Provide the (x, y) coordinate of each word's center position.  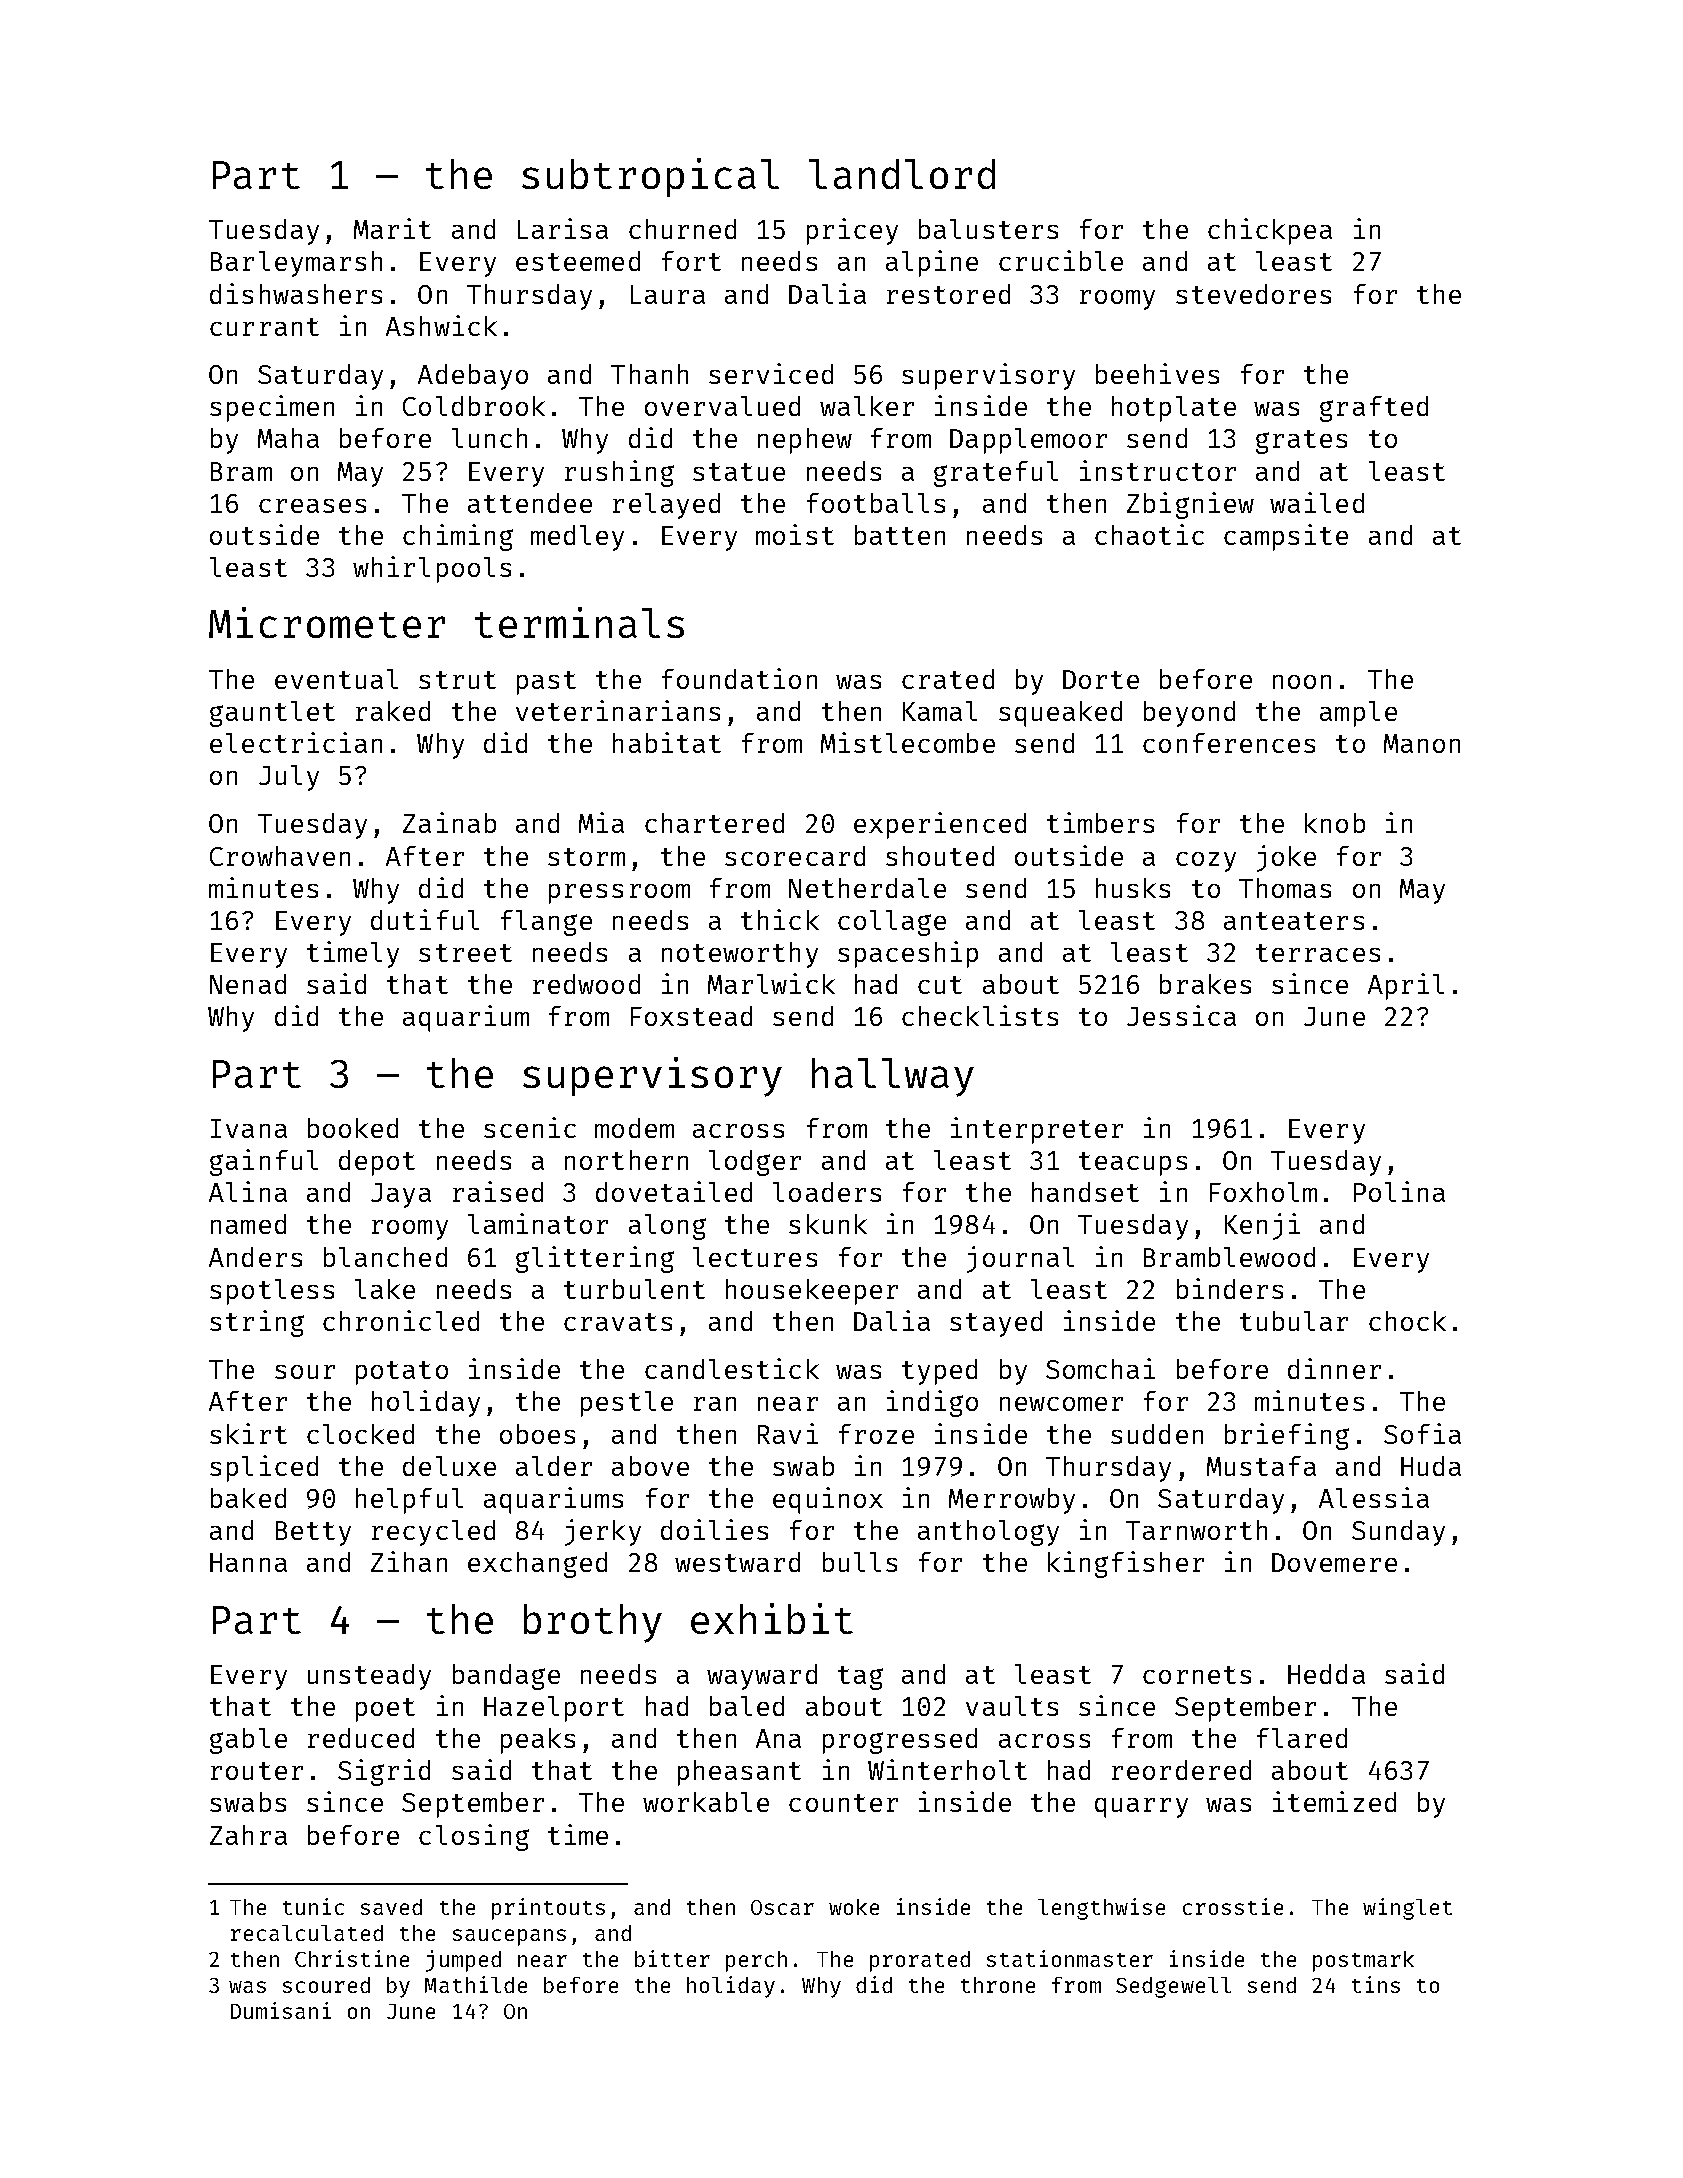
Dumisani (281, 2010)
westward (737, 1562)
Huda (1431, 1466)
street (465, 953)
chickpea (1270, 231)
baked (248, 1498)
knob (1335, 823)
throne (998, 1985)
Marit (392, 228)
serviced (771, 373)
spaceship (908, 954)
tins (1376, 1984)
